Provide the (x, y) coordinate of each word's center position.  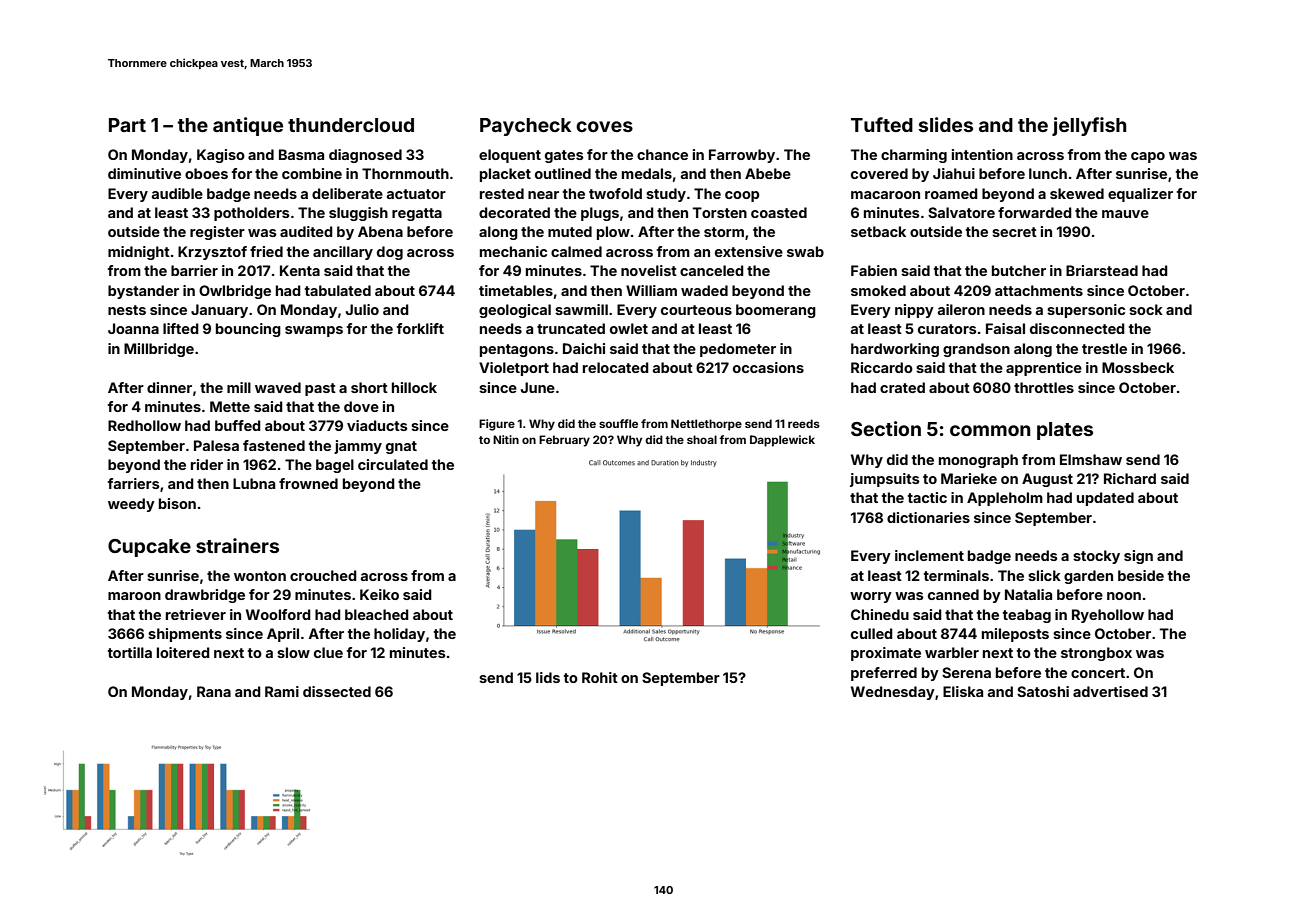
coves (604, 126)
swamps (314, 331)
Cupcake (149, 548)
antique (248, 126)
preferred (884, 674)
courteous (696, 310)
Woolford (278, 614)
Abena (380, 231)
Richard (1130, 478)
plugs (600, 214)
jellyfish (1089, 126)
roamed (951, 193)
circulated (393, 464)
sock (1146, 309)
